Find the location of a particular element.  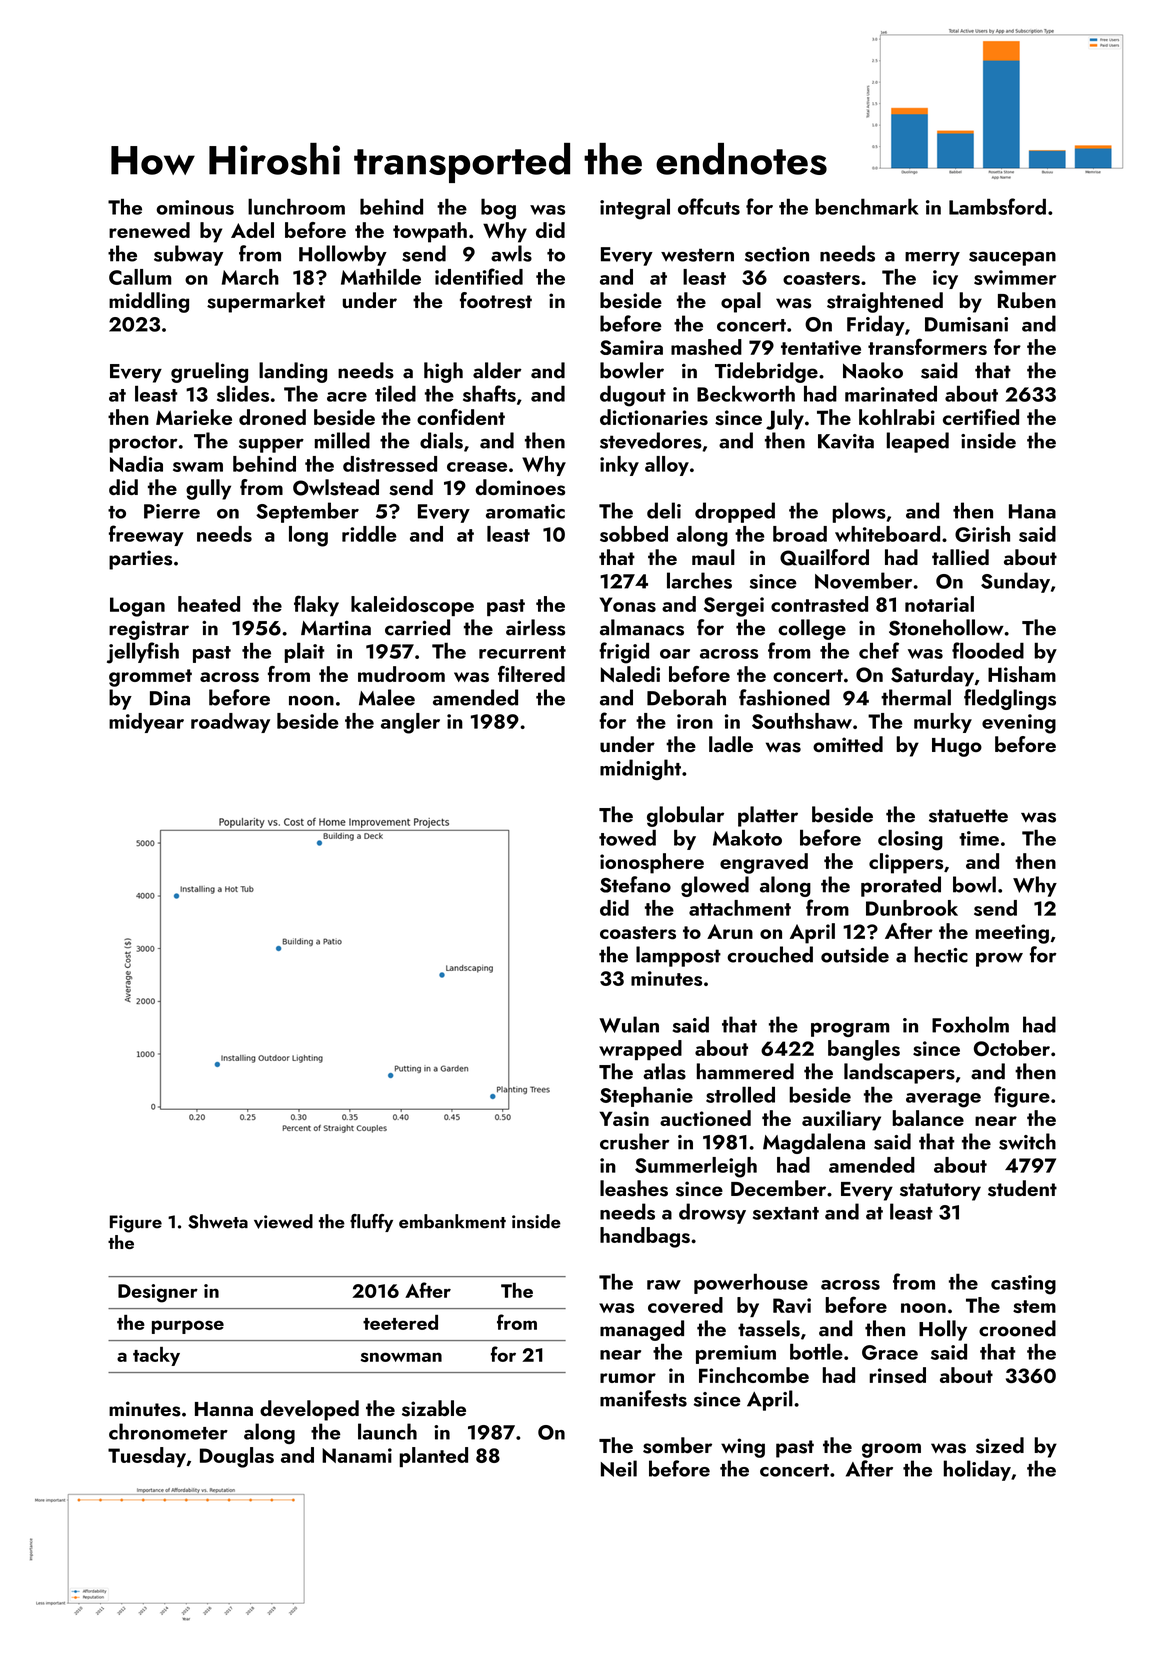

landing is located at coordinates (293, 372).
